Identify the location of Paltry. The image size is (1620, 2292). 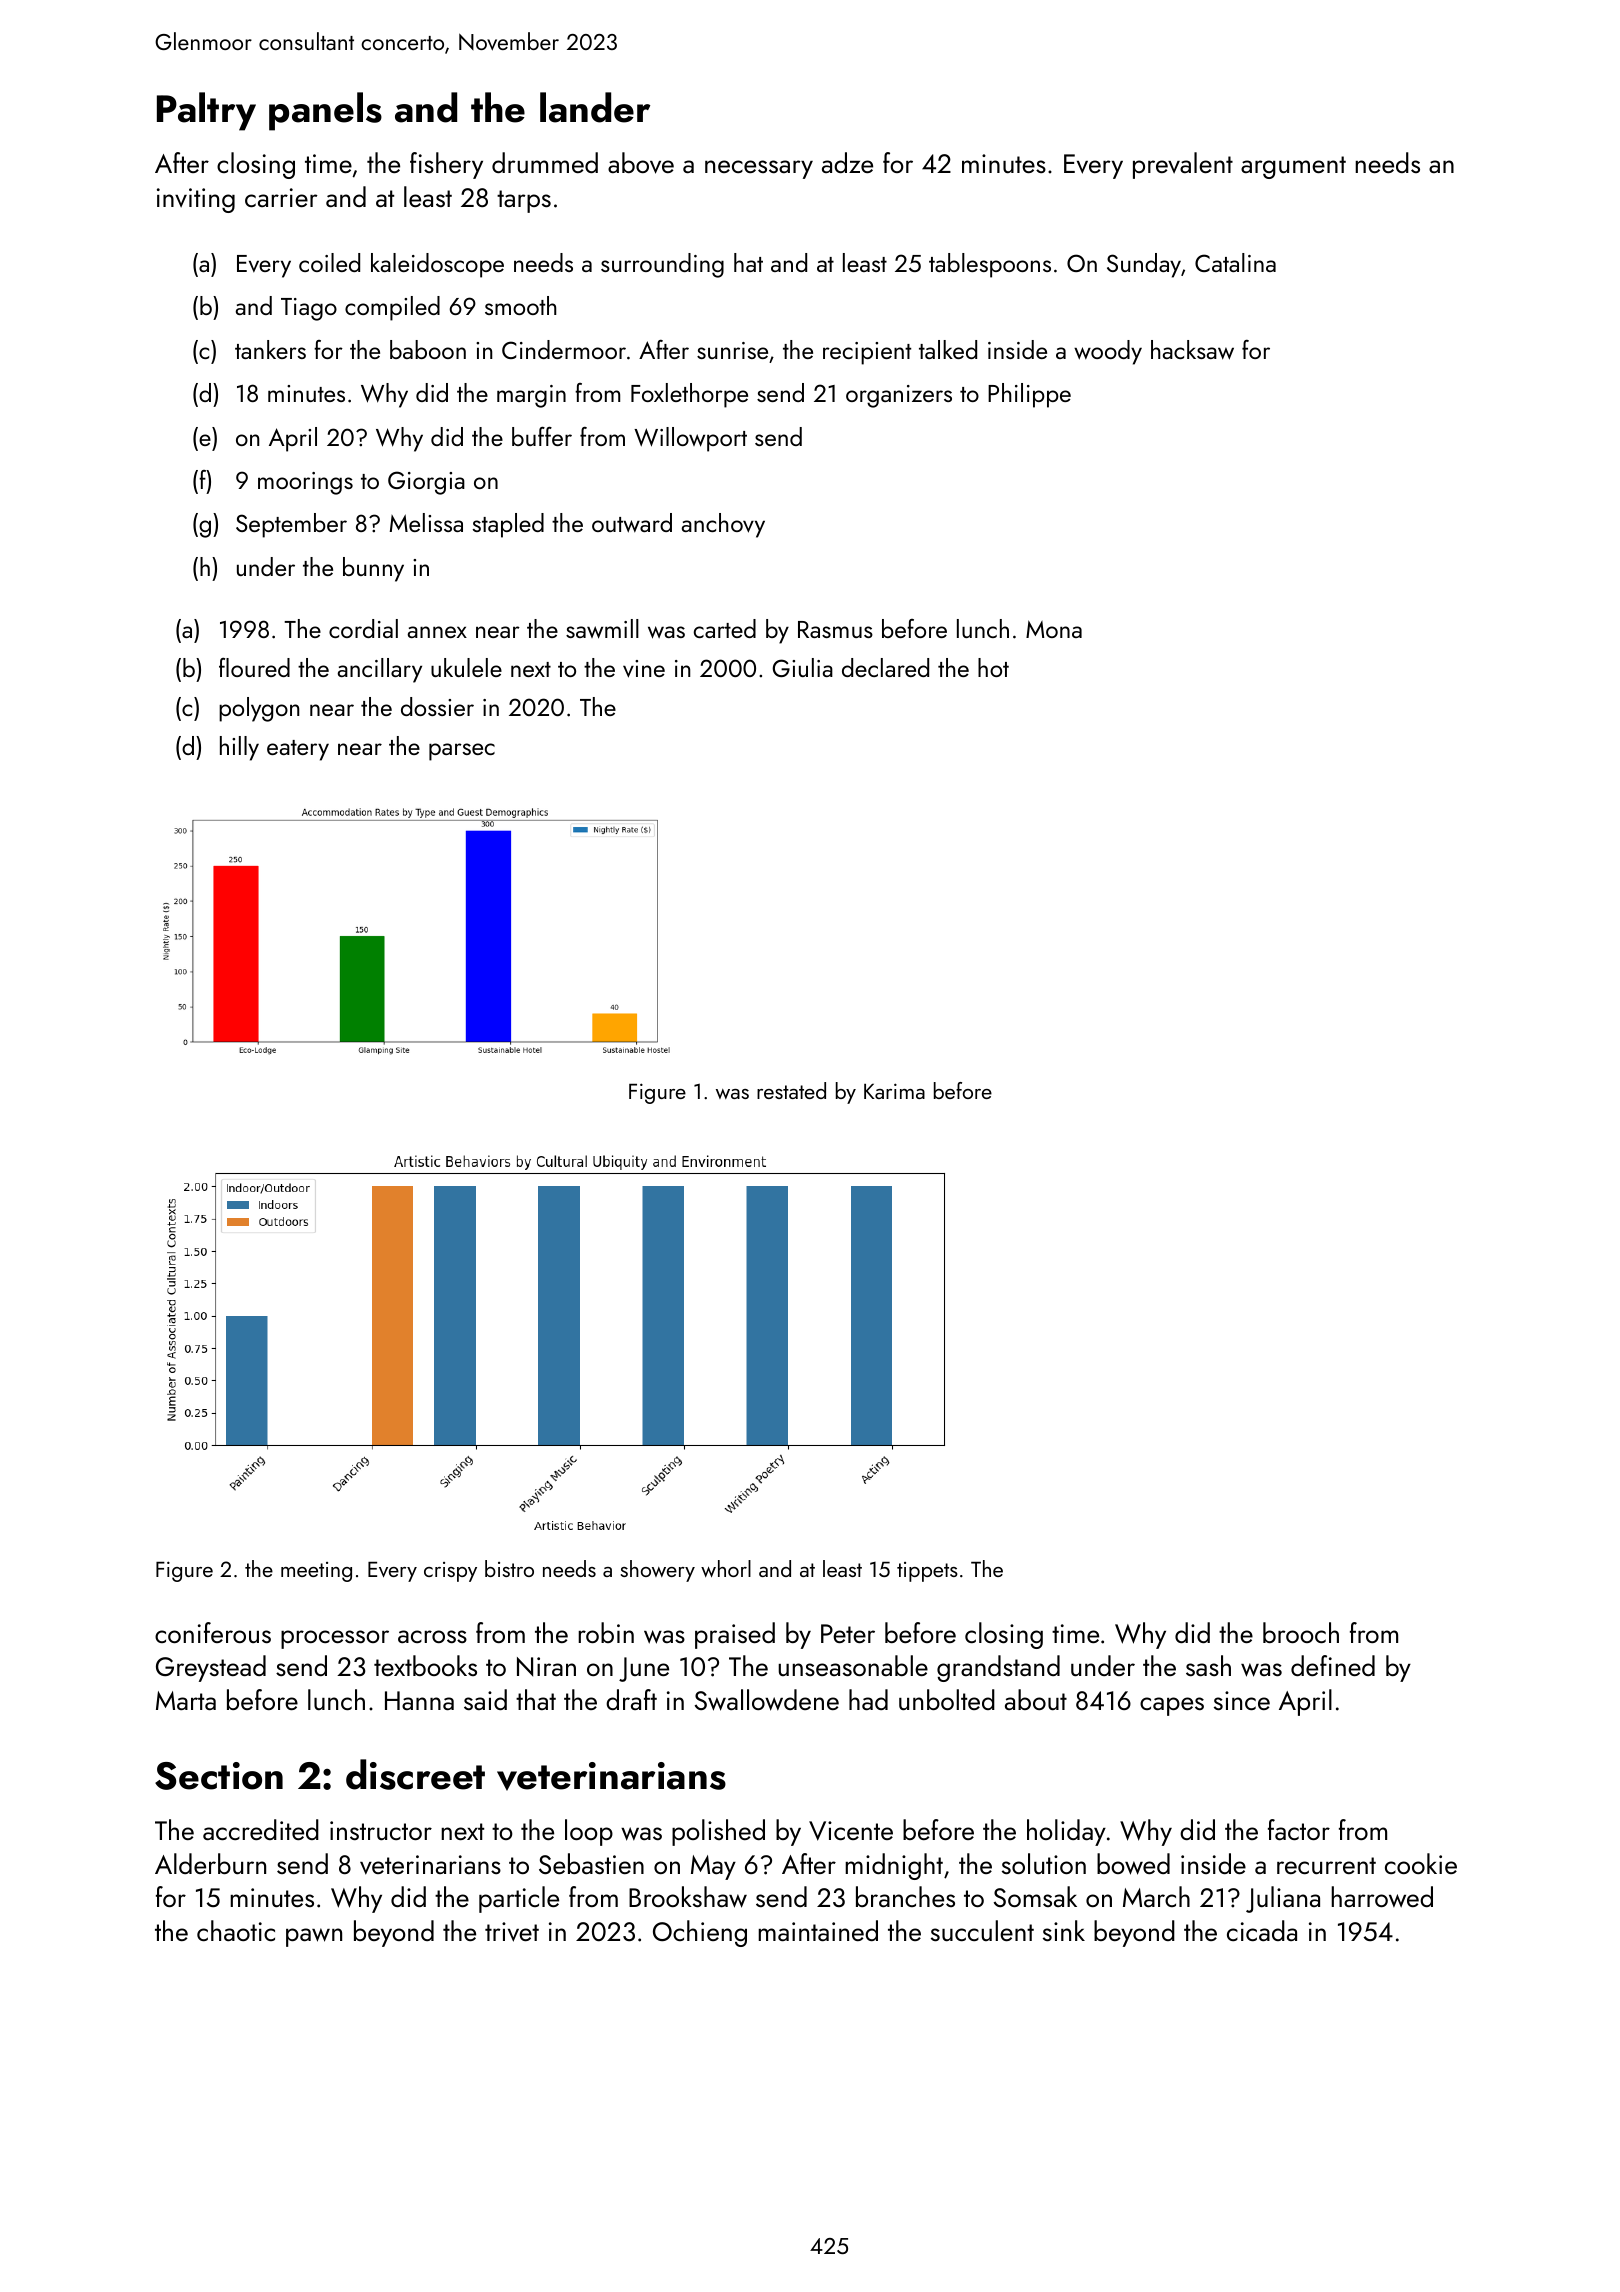
(206, 111).
